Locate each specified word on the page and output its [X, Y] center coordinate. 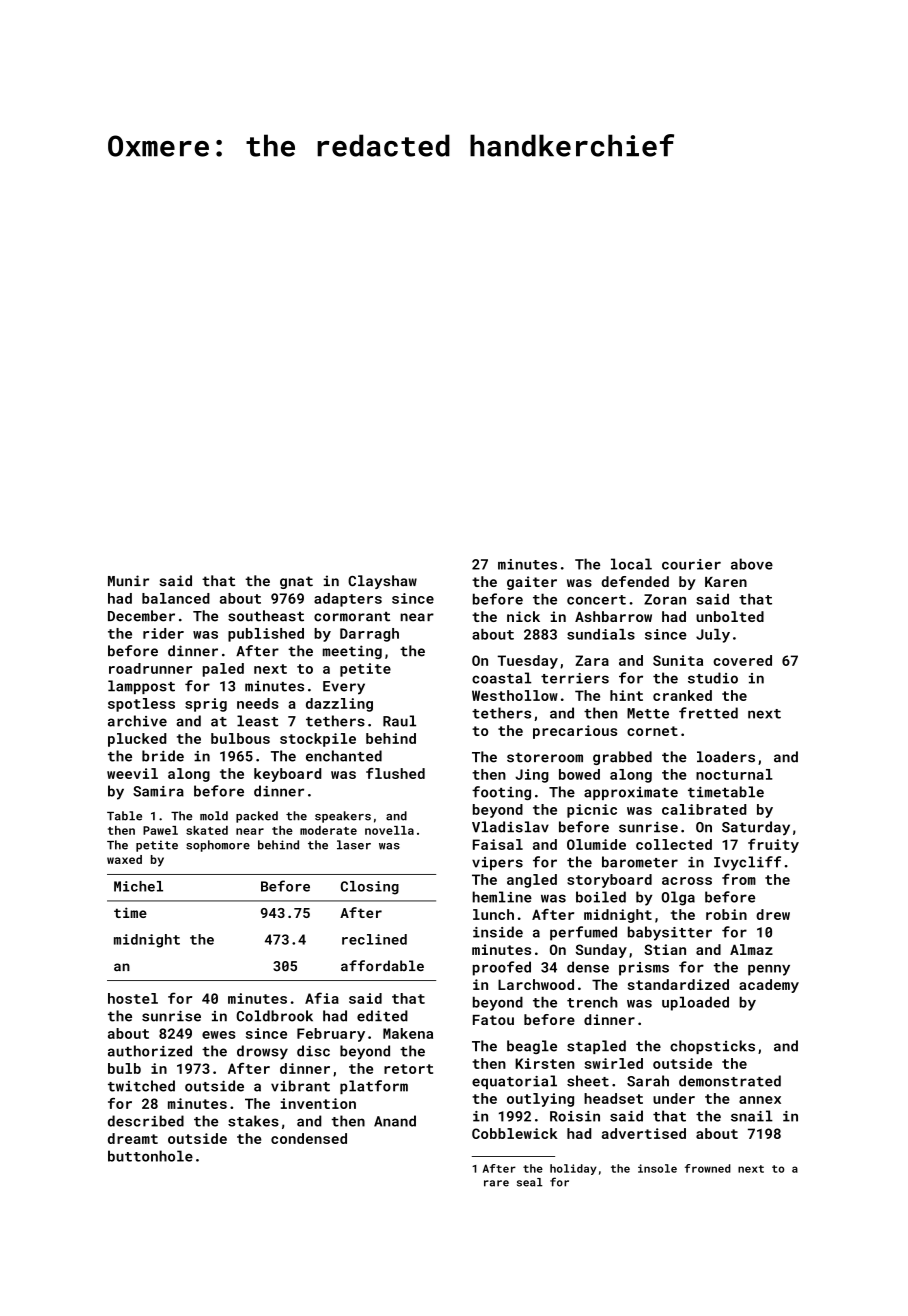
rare [496, 1183]
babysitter [670, 933]
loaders [726, 757]
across [687, 881]
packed [257, 817]
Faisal [498, 844]
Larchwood [536, 984]
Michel [138, 886]
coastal [501, 678]
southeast [266, 616]
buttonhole [150, 1156]
